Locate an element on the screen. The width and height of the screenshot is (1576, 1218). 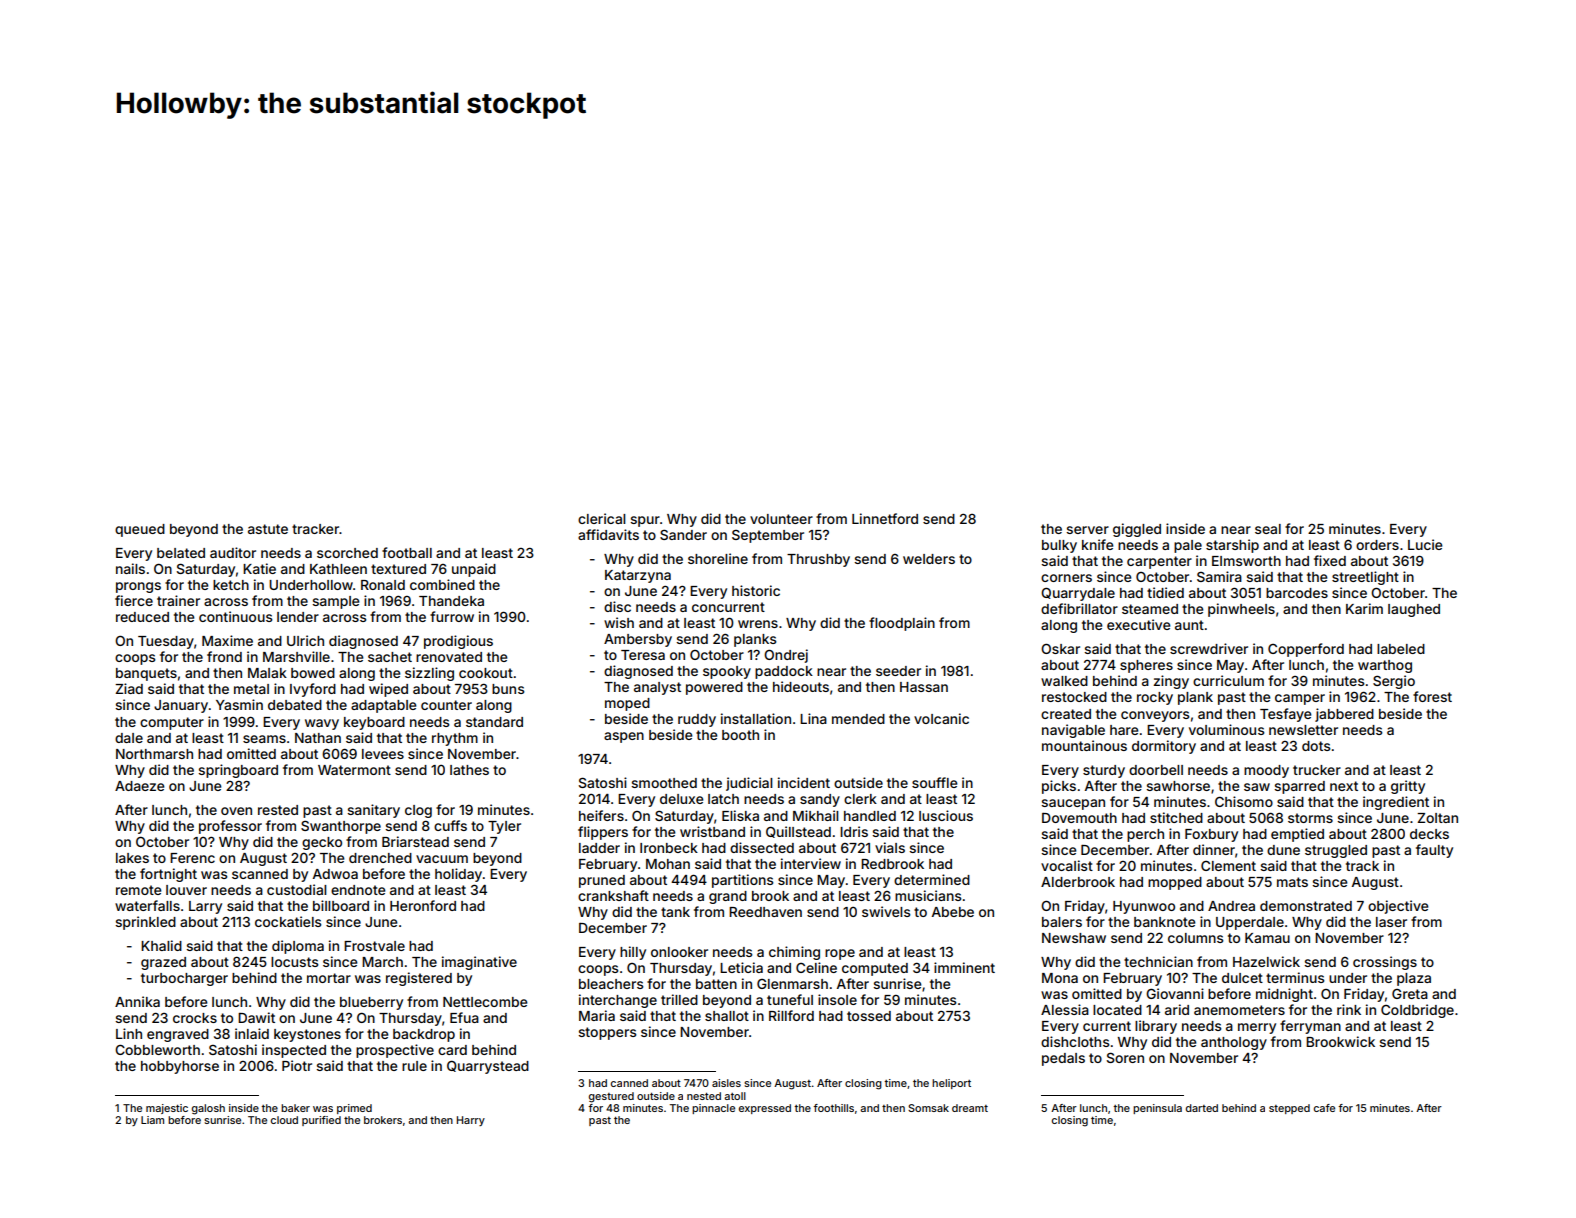
reduced is located at coordinates (142, 617).
